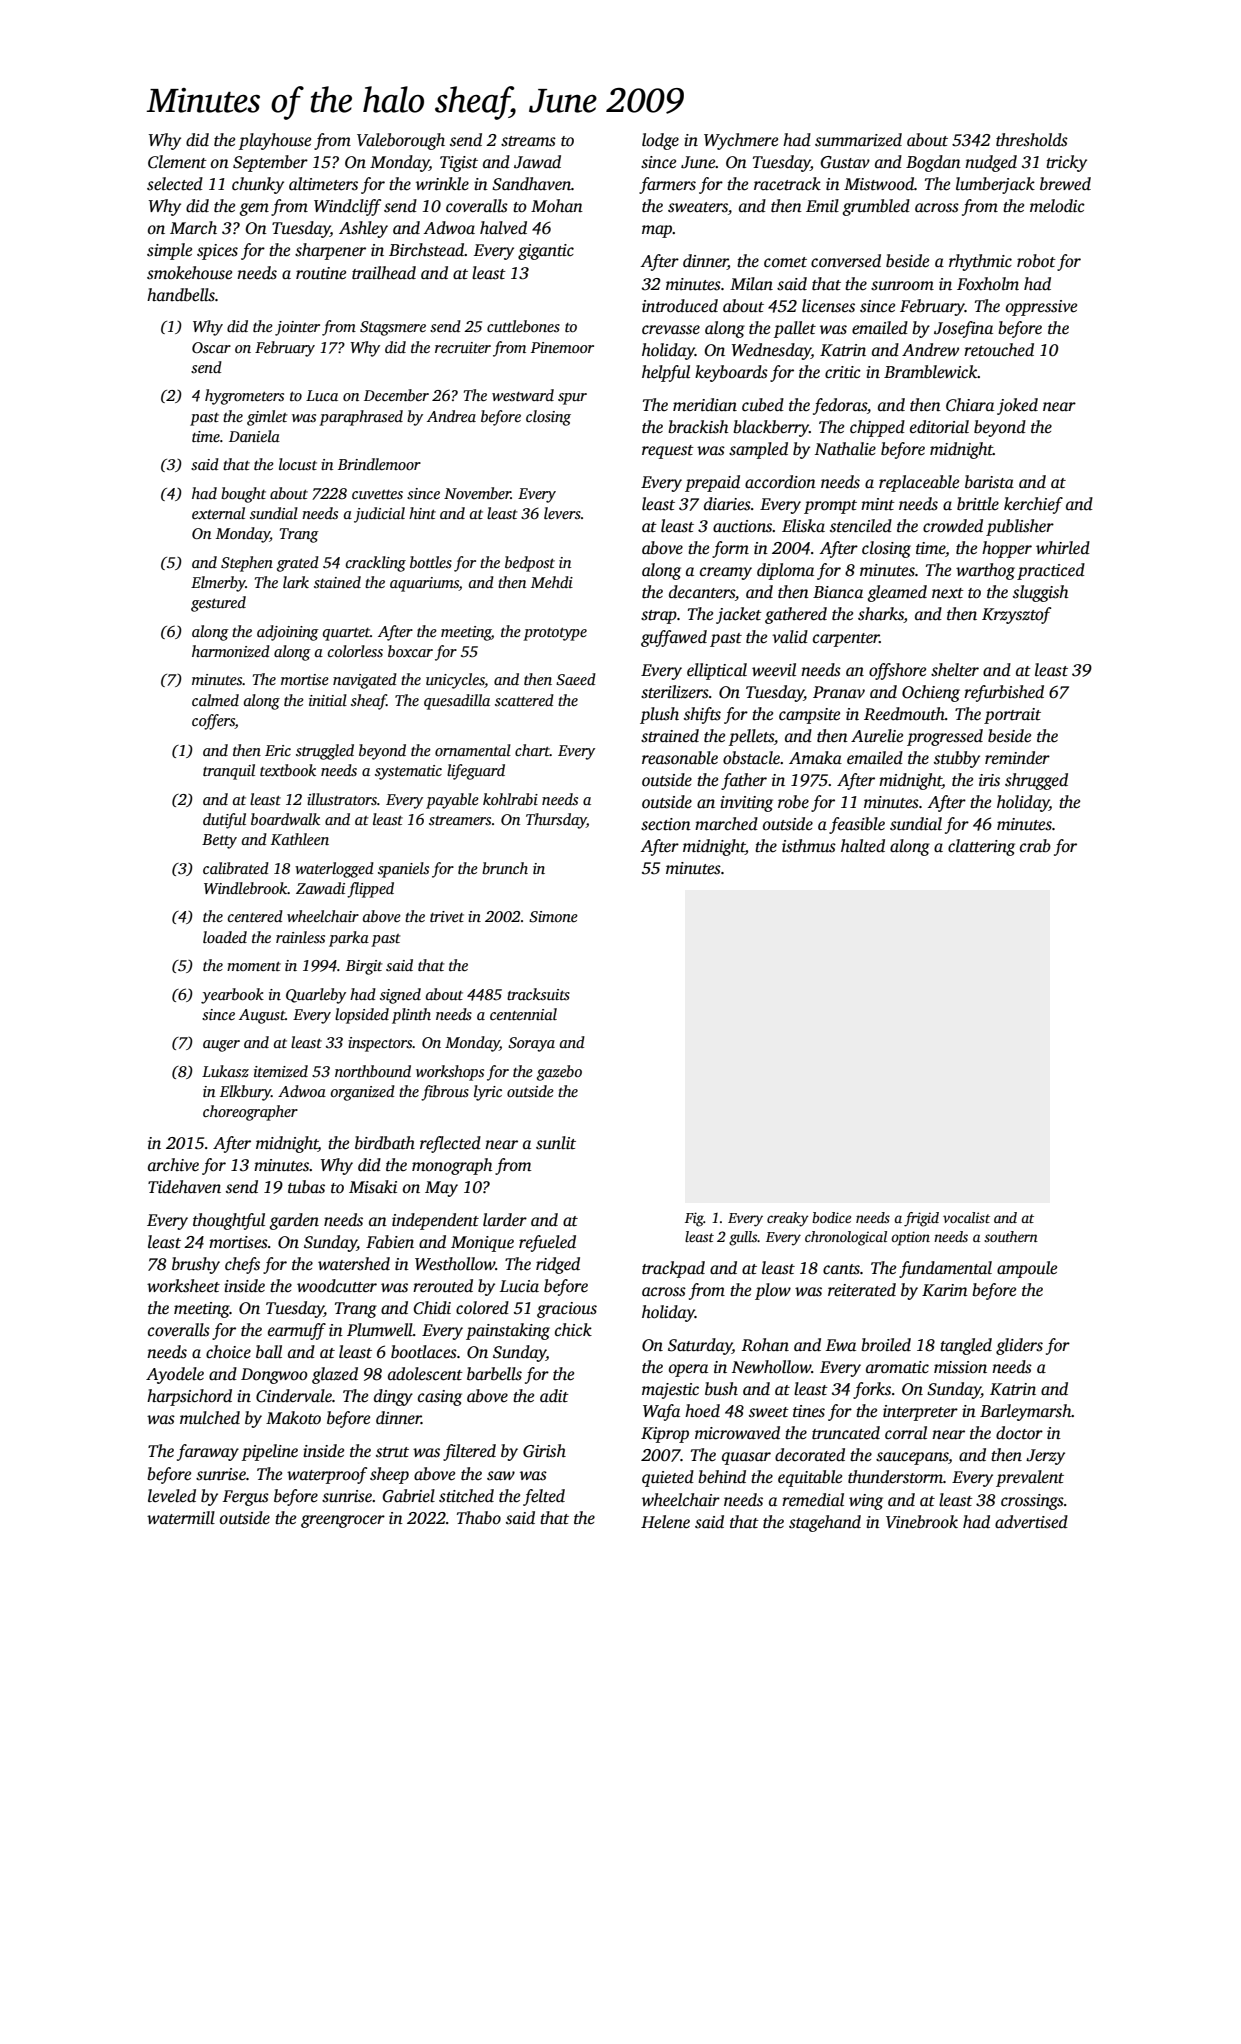 This screenshot has height=2044, width=1241. Describe the element at coordinates (275, 141) in the screenshot. I see `playhouse` at that location.
